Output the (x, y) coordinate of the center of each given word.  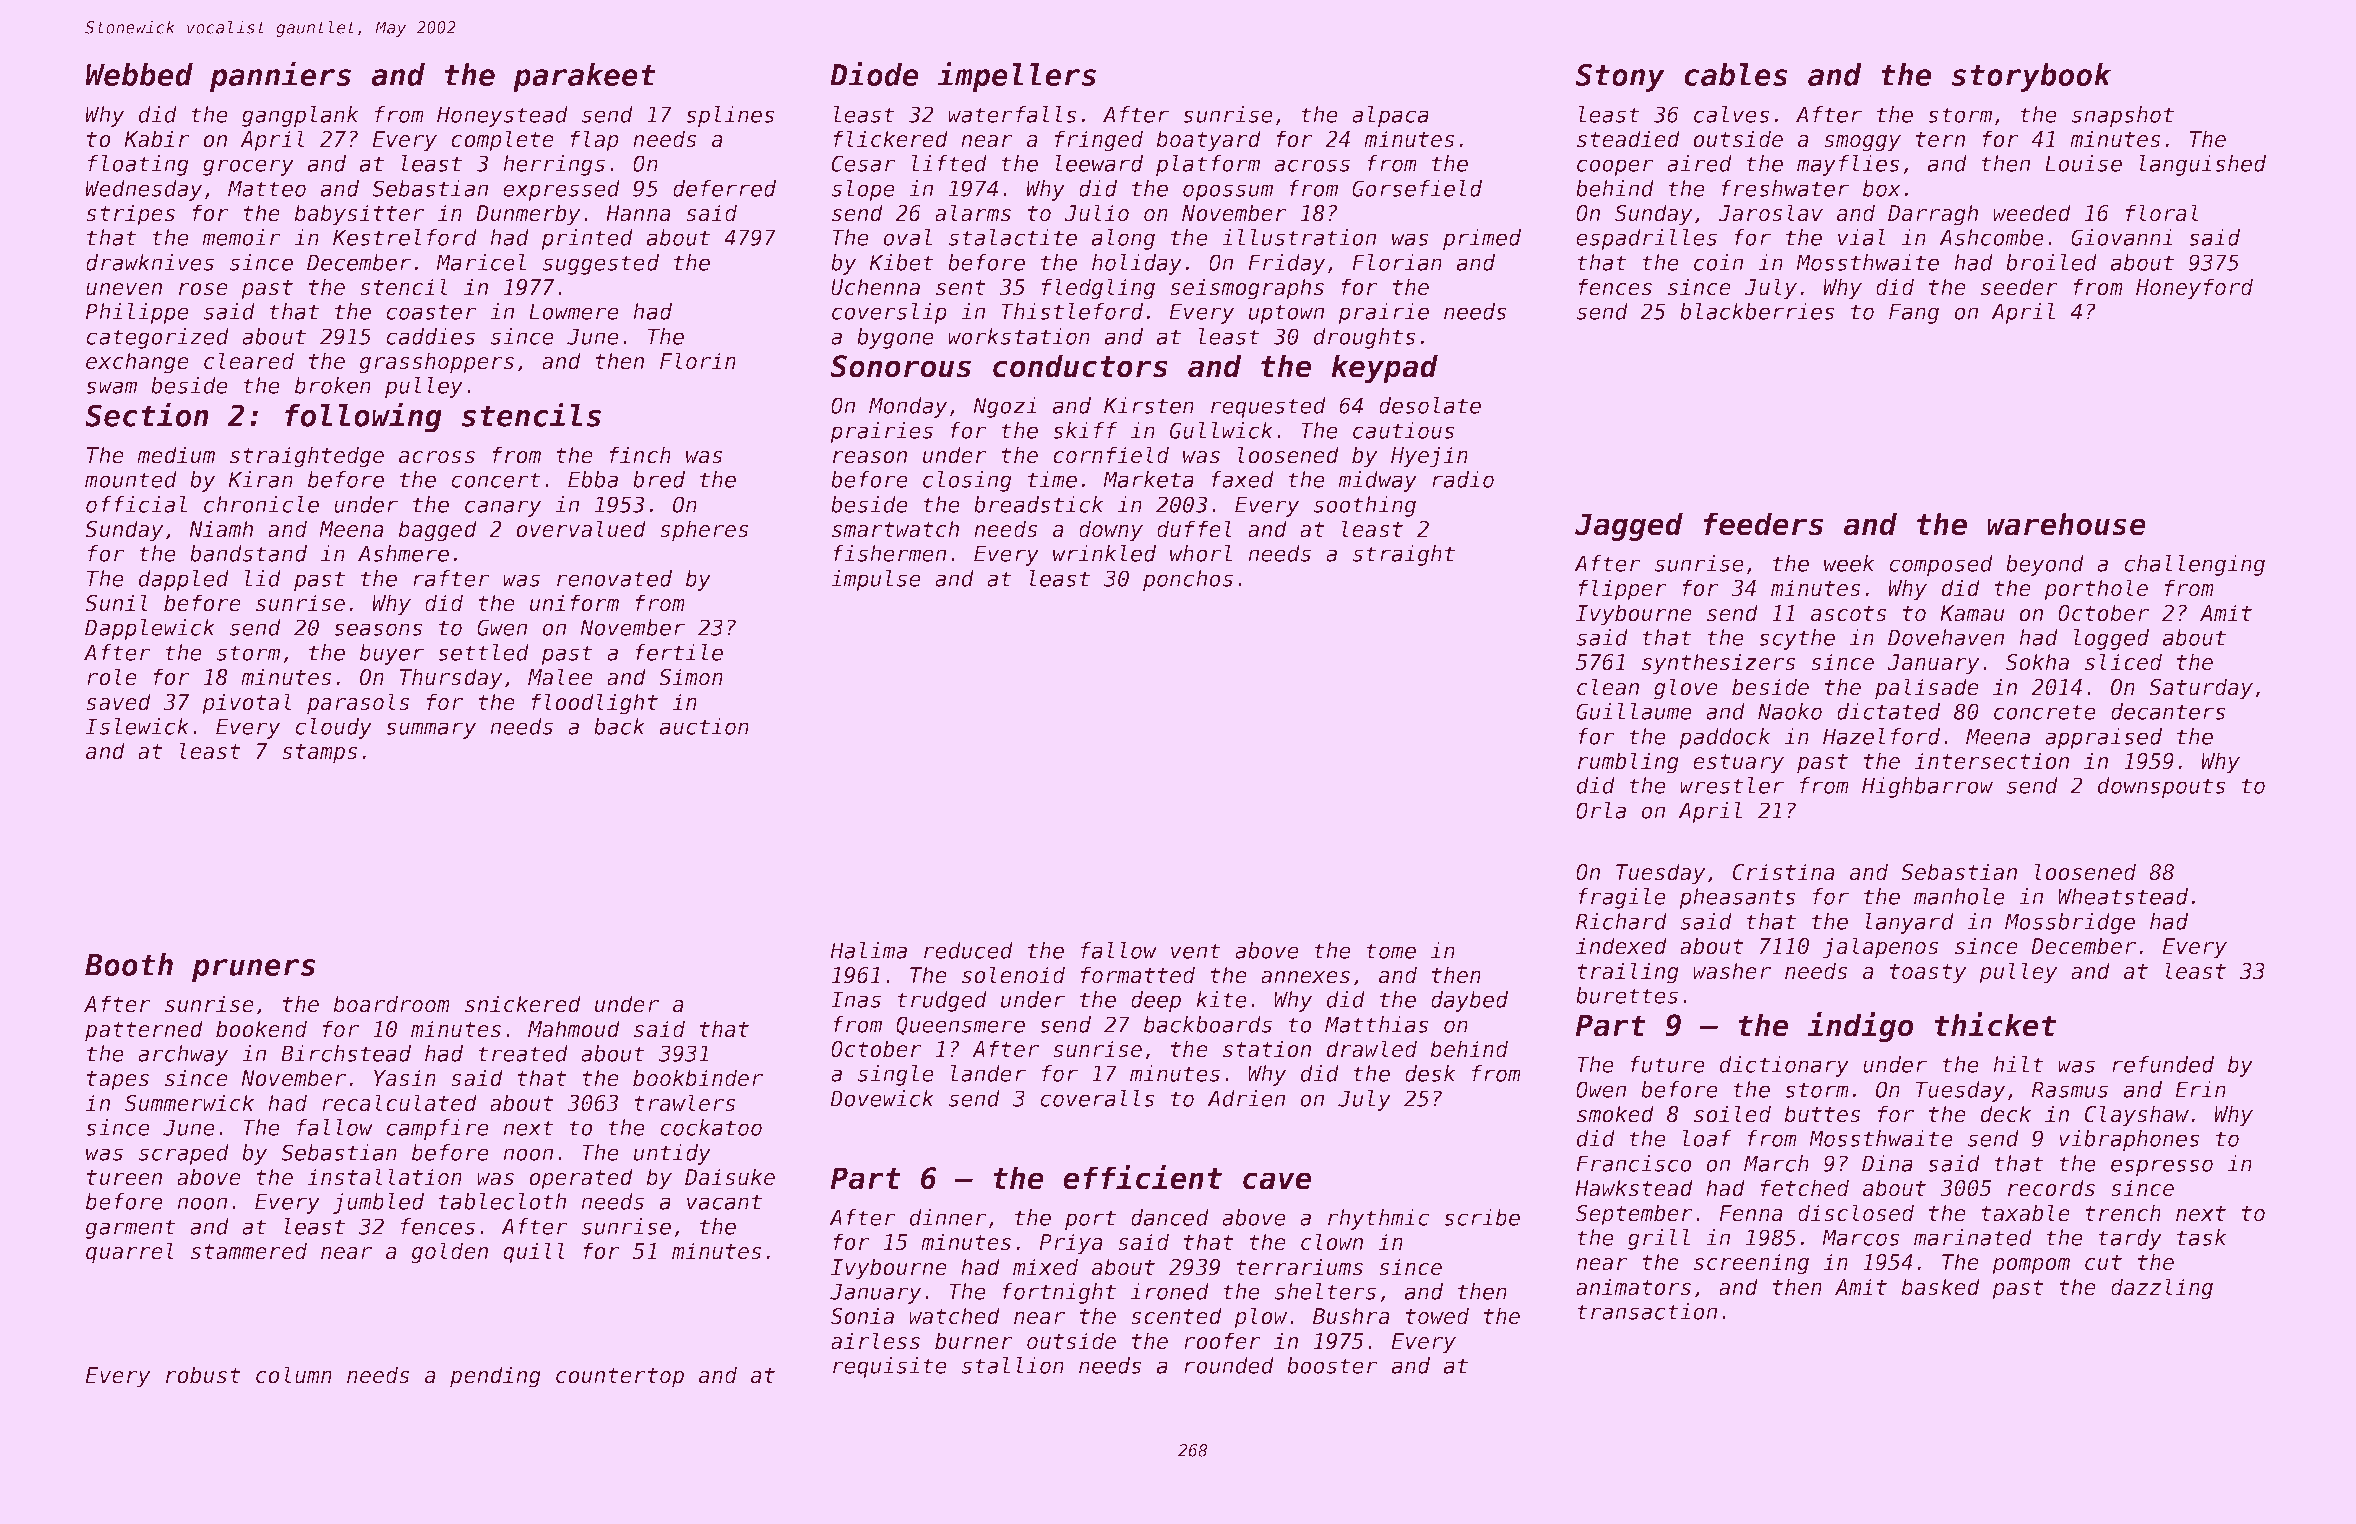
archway (183, 1055)
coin (1718, 262)
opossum (1228, 192)
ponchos (1188, 580)
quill (534, 1253)
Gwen (502, 627)
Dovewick (882, 1098)
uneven (124, 289)
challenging (2194, 565)
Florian (1397, 262)
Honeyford (2194, 289)
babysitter (359, 215)
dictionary (1784, 1066)
